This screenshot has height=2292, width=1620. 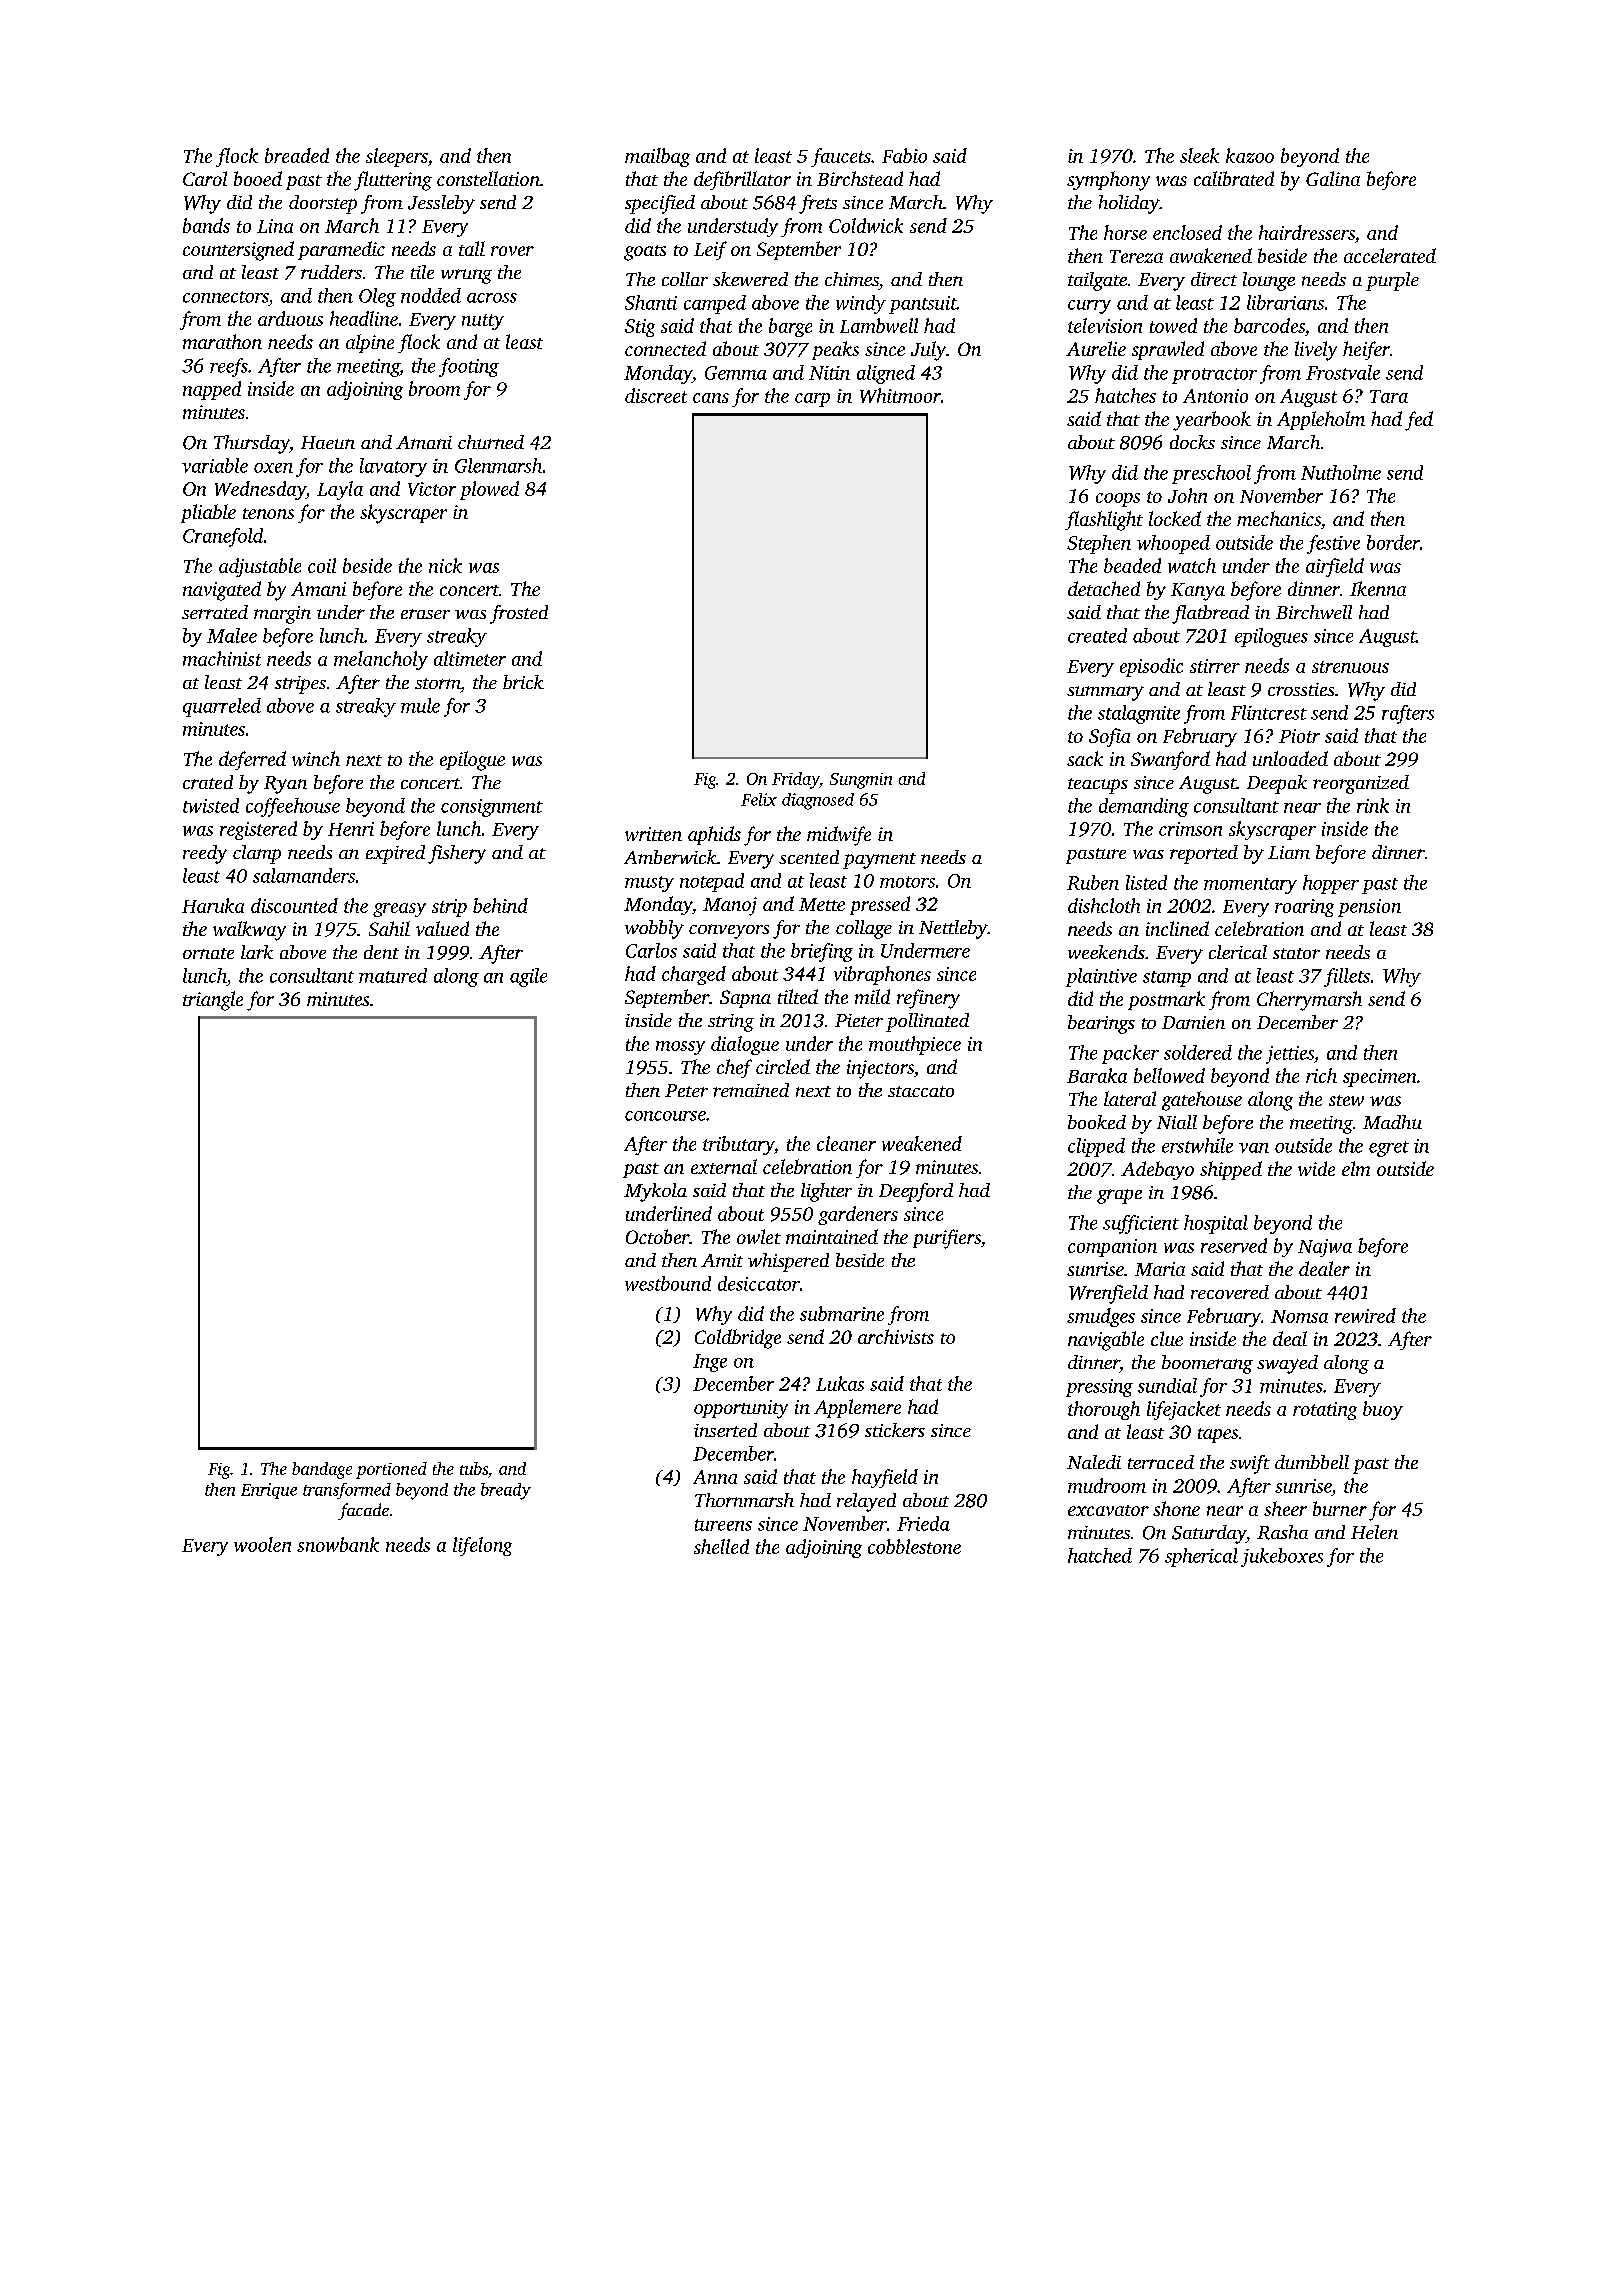 What do you see at coordinates (1250, 1464) in the screenshot?
I see `swift` at bounding box center [1250, 1464].
